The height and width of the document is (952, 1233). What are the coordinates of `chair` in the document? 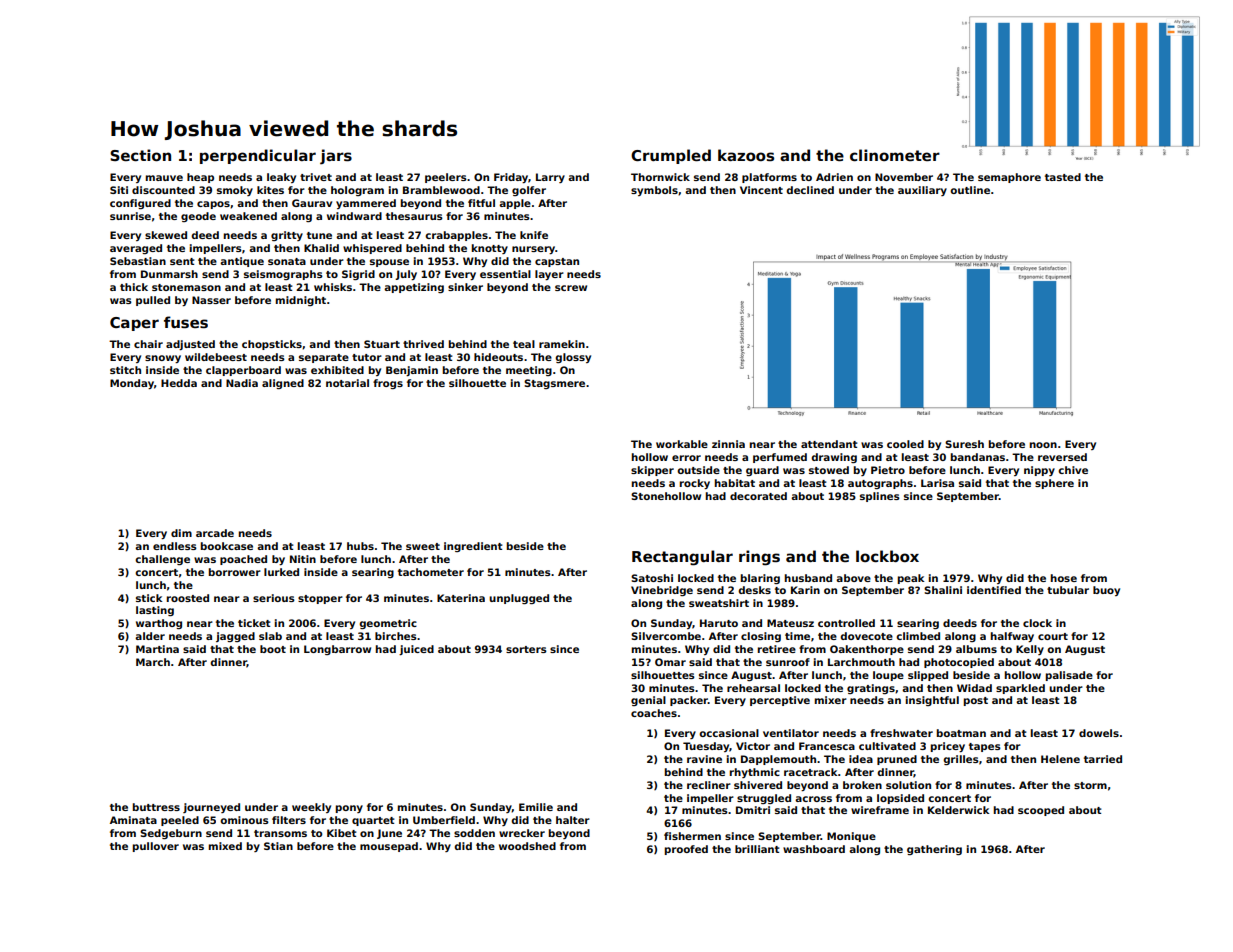 It's located at (148, 344).
